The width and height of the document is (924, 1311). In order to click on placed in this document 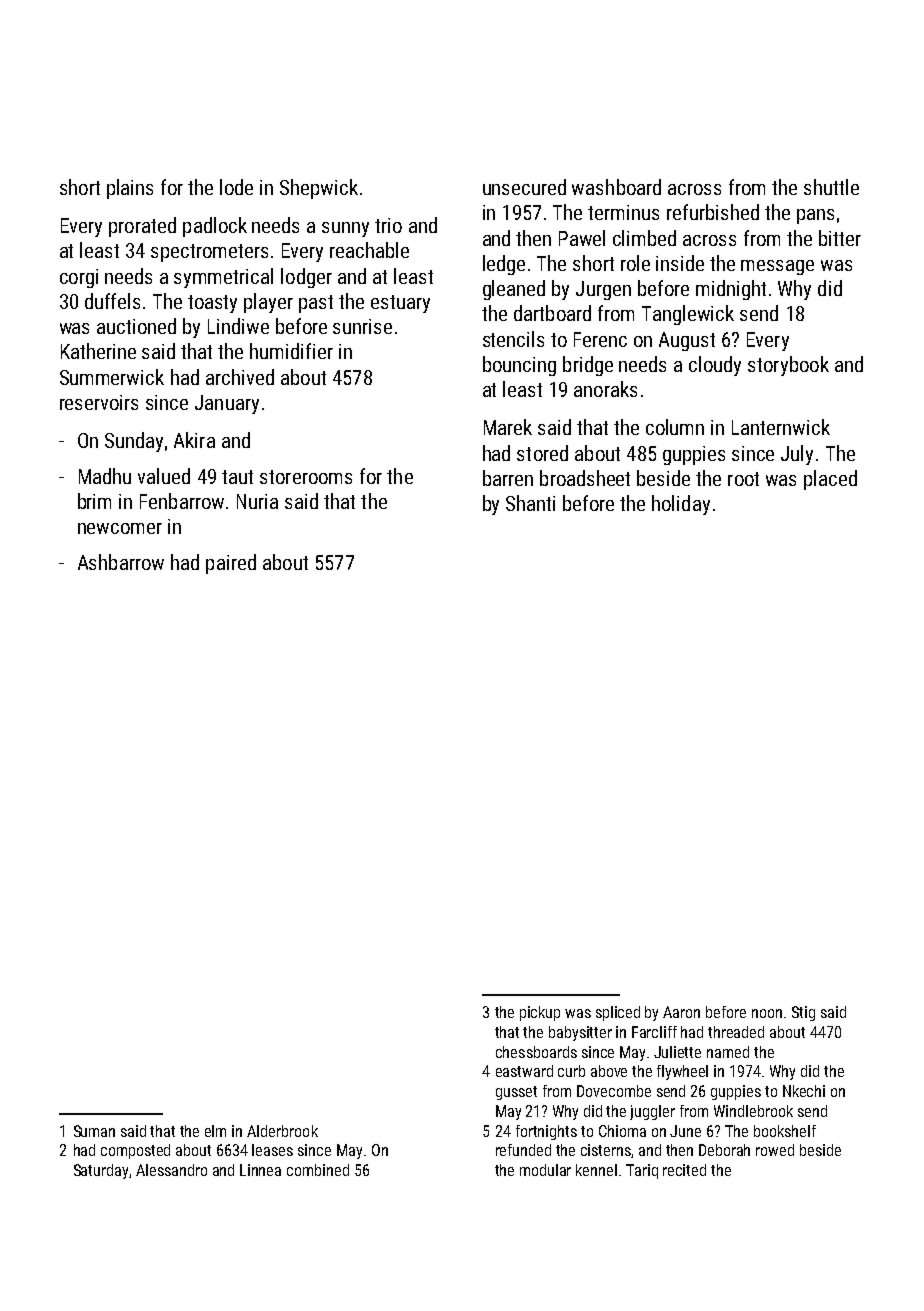, I will do `click(830, 480)`.
